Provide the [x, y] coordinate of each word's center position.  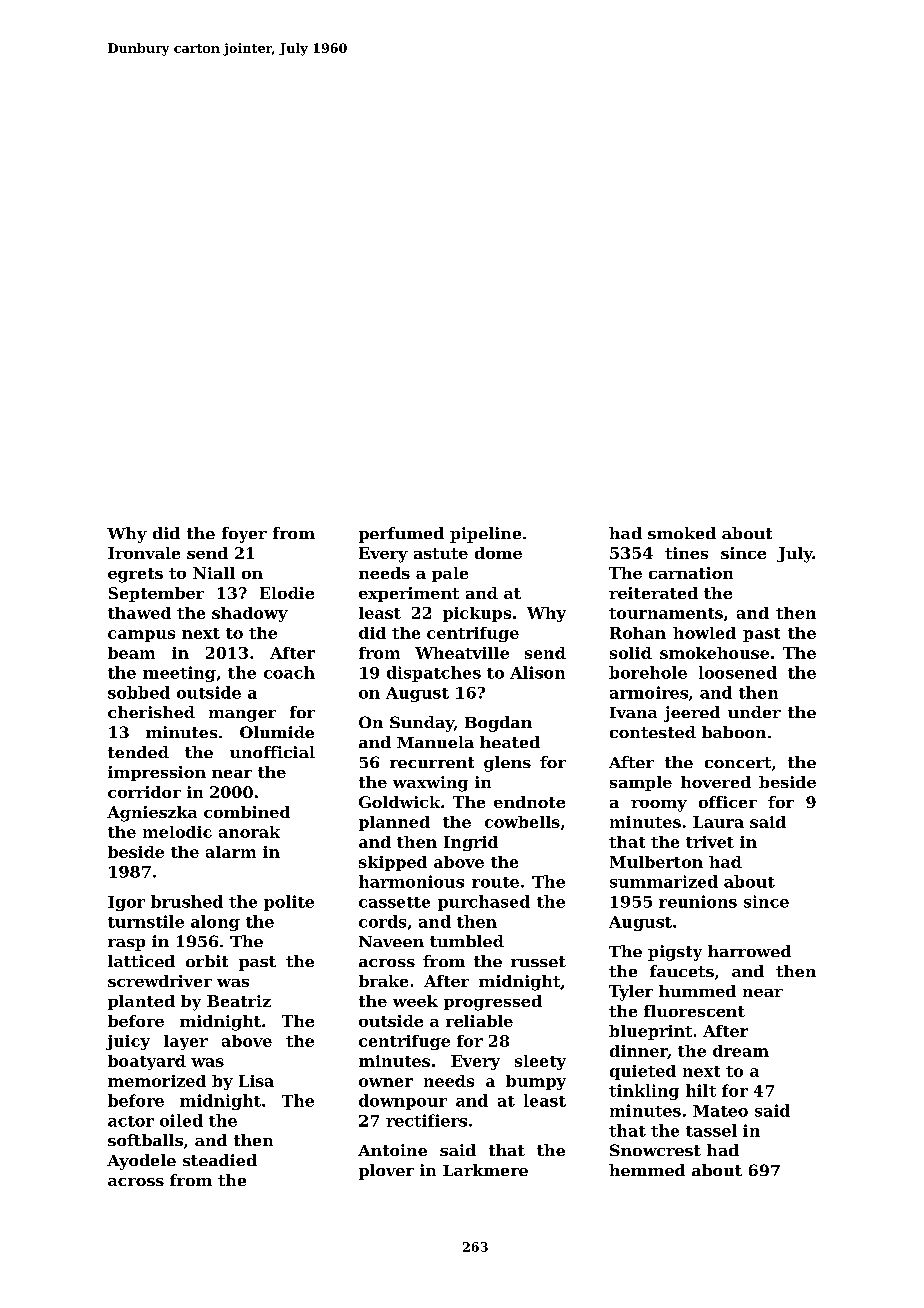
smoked [682, 533]
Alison [537, 672]
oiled [181, 1120]
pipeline [485, 535]
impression [157, 773]
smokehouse [714, 653]
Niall [214, 573]
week [415, 1001]
